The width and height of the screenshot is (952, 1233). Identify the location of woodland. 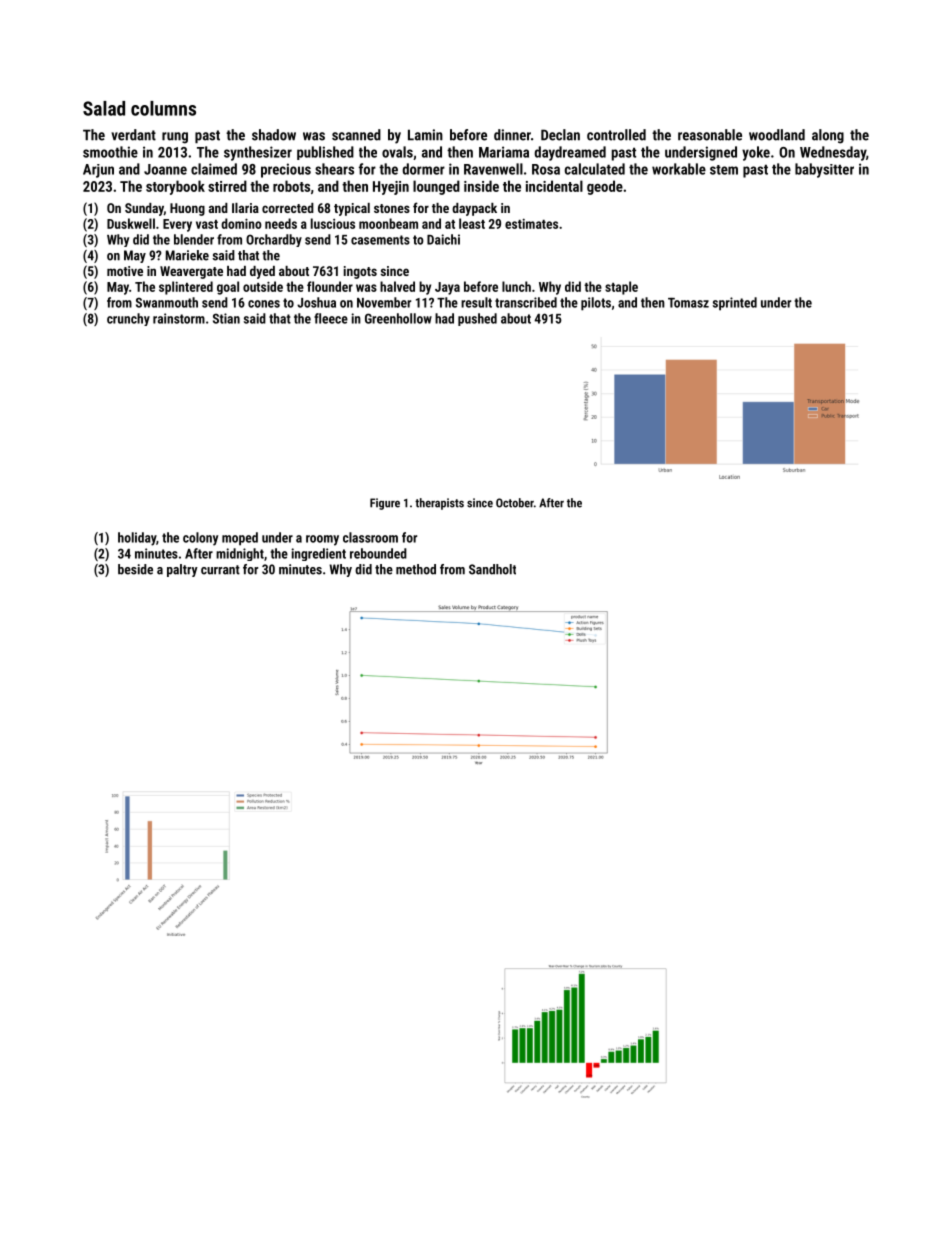
(777, 135).
